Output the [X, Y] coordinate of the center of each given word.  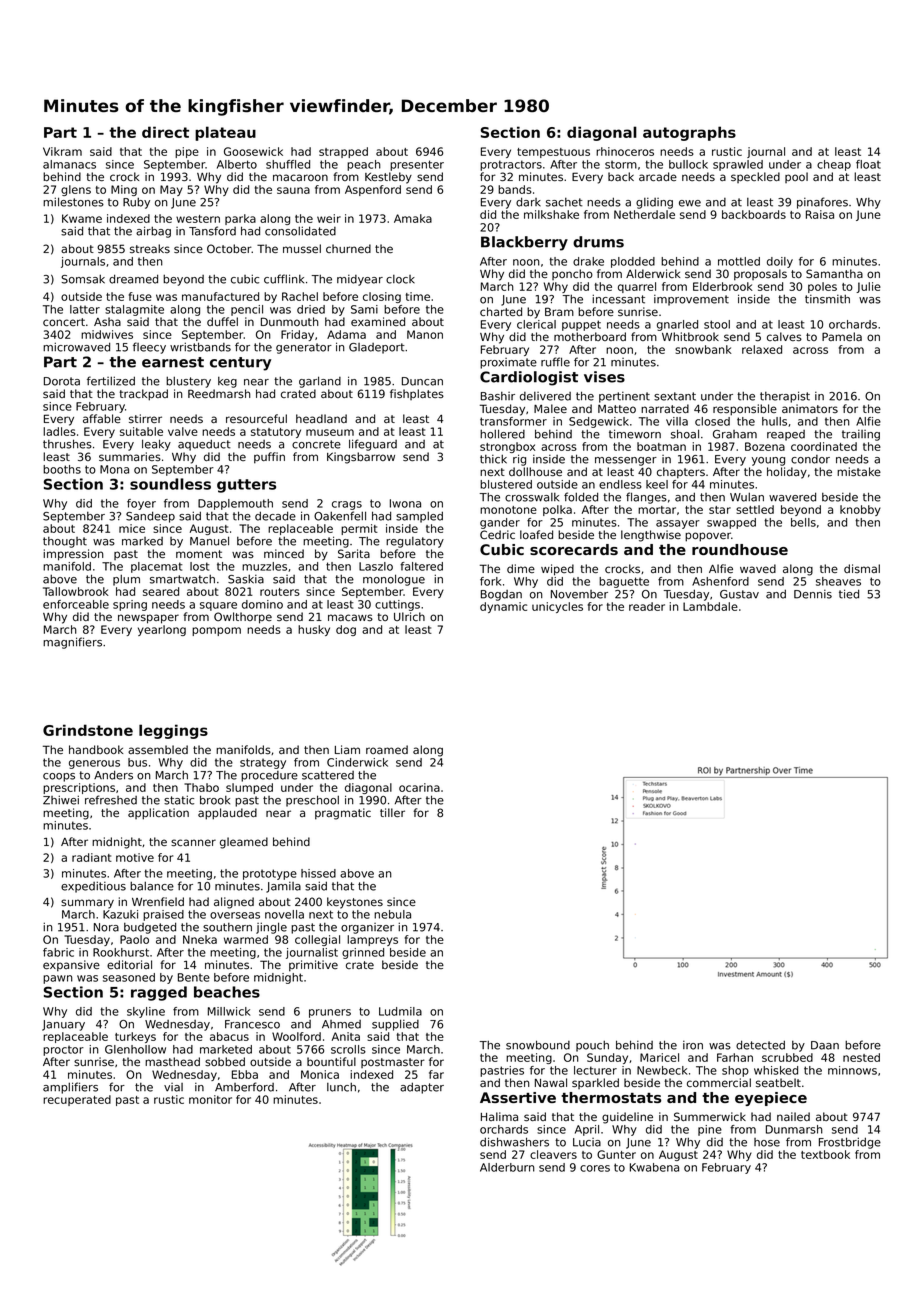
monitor [210, 1099]
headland [321, 418]
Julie [868, 287]
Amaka [413, 218]
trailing [861, 435]
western [198, 219]
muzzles [264, 566]
